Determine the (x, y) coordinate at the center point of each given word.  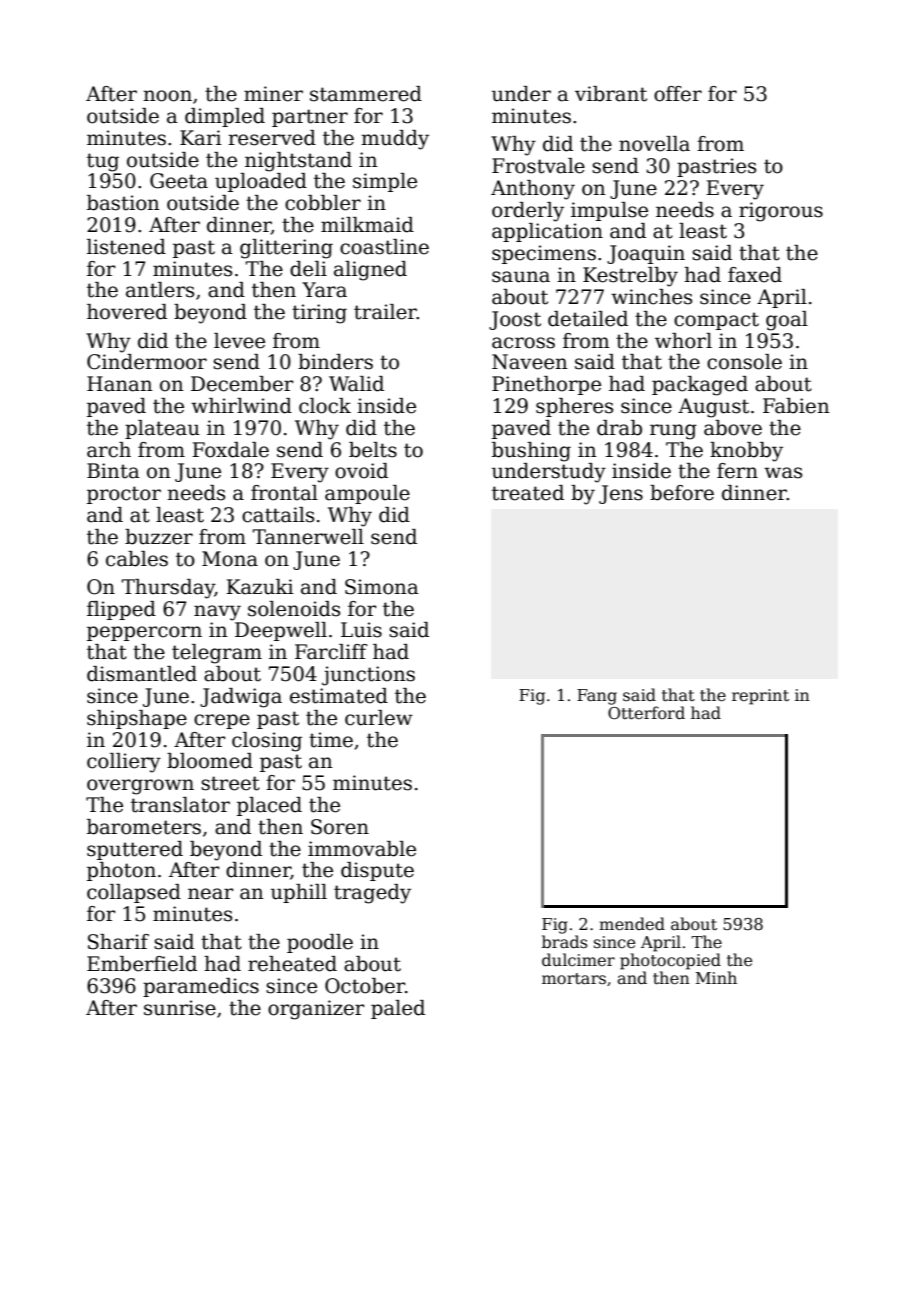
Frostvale (538, 166)
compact (716, 321)
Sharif (118, 942)
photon (121, 871)
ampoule (367, 494)
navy (217, 613)
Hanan (120, 384)
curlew (379, 718)
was (783, 473)
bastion (123, 203)
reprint (760, 697)
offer (678, 94)
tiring (319, 314)
